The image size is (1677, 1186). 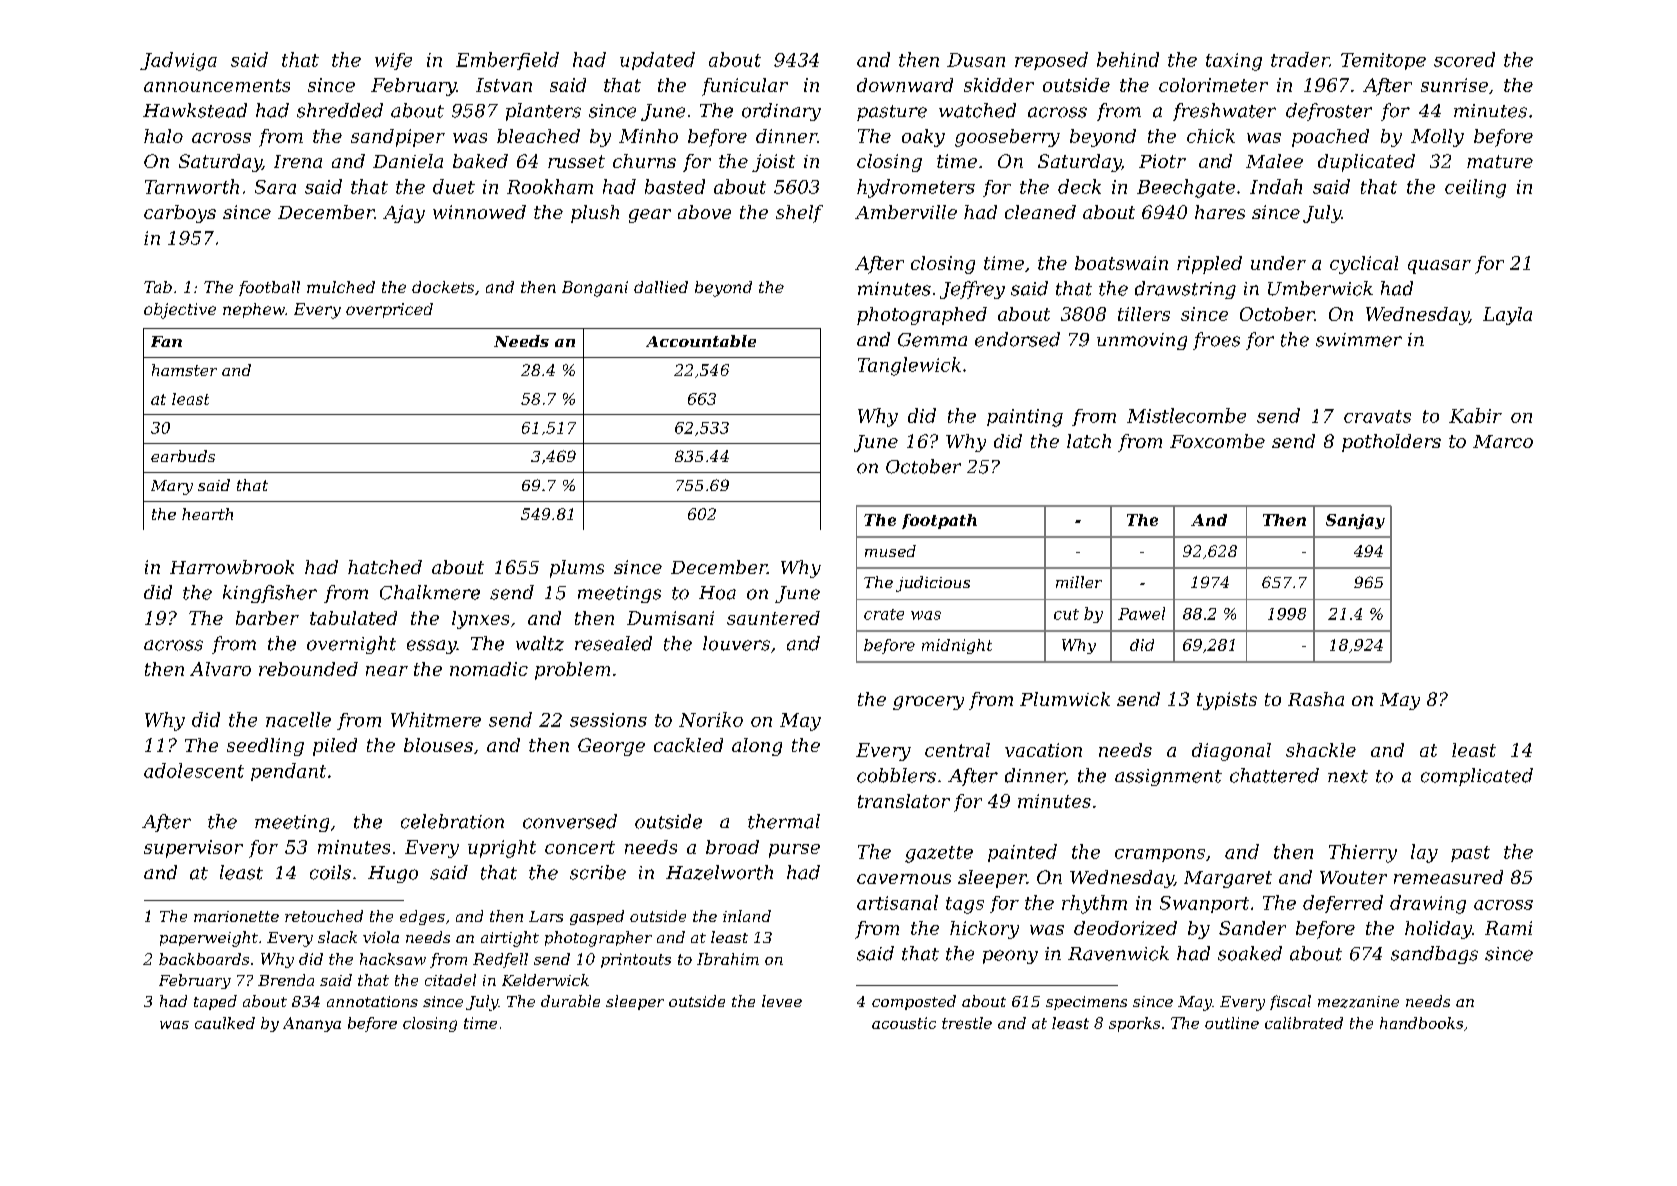 I want to click on bleached, so click(x=538, y=136).
